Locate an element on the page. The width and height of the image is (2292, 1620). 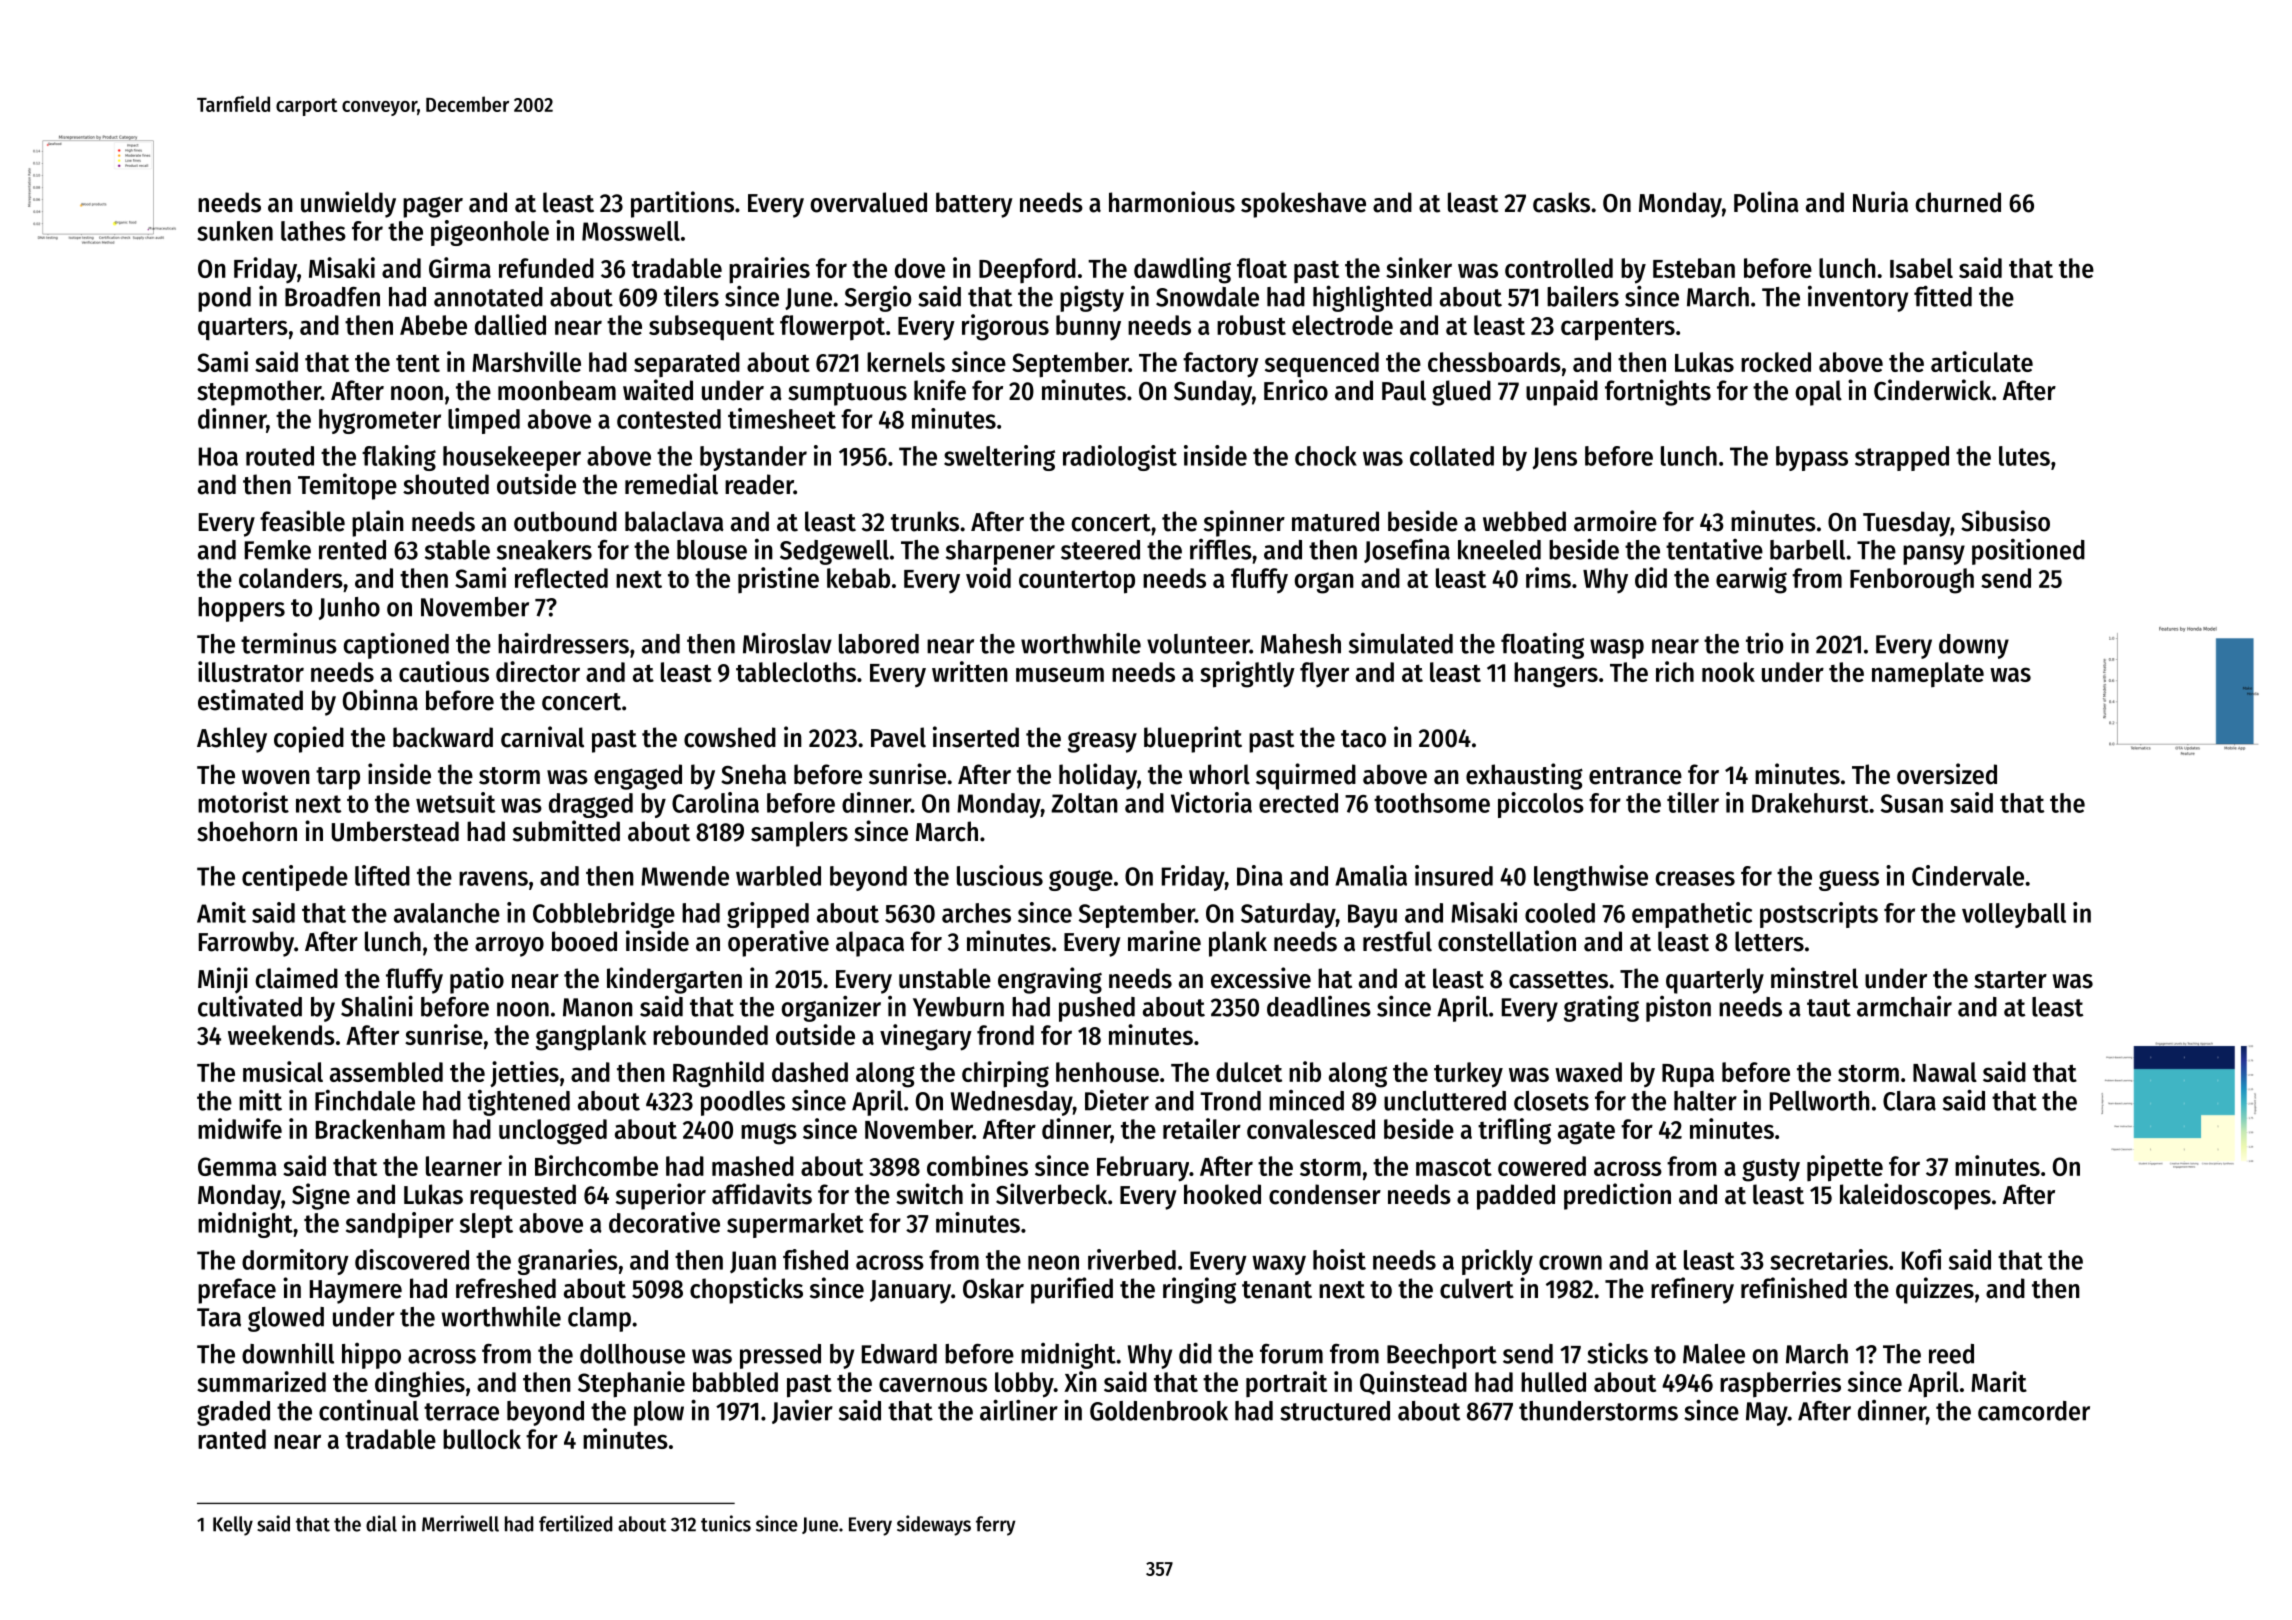
camcorder is located at coordinates (2034, 1411).
